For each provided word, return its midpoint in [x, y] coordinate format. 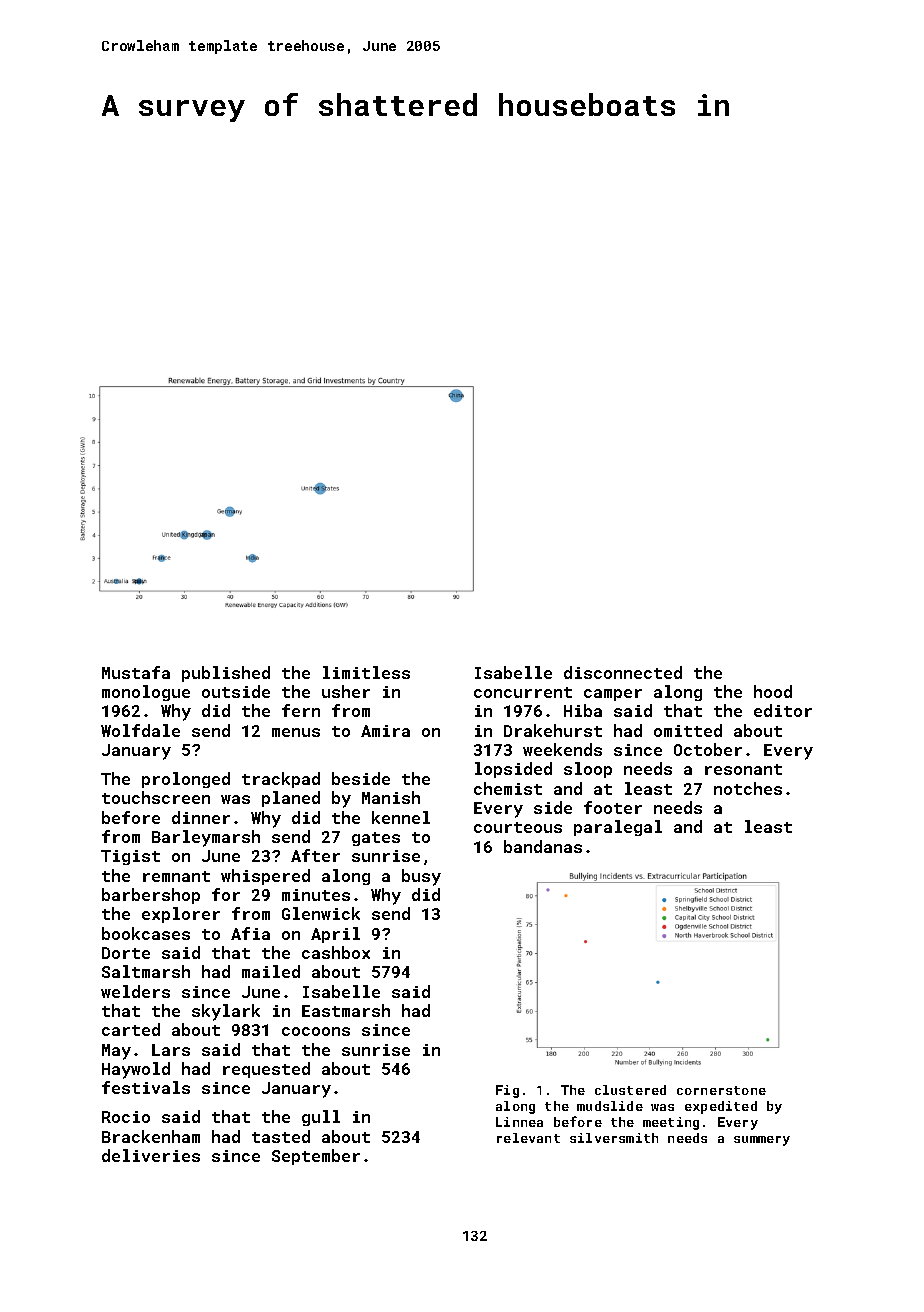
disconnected [623, 672]
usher [346, 691]
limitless [366, 672]
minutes [316, 895]
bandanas [543, 846]
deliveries [151, 1155]
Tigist [130, 857]
